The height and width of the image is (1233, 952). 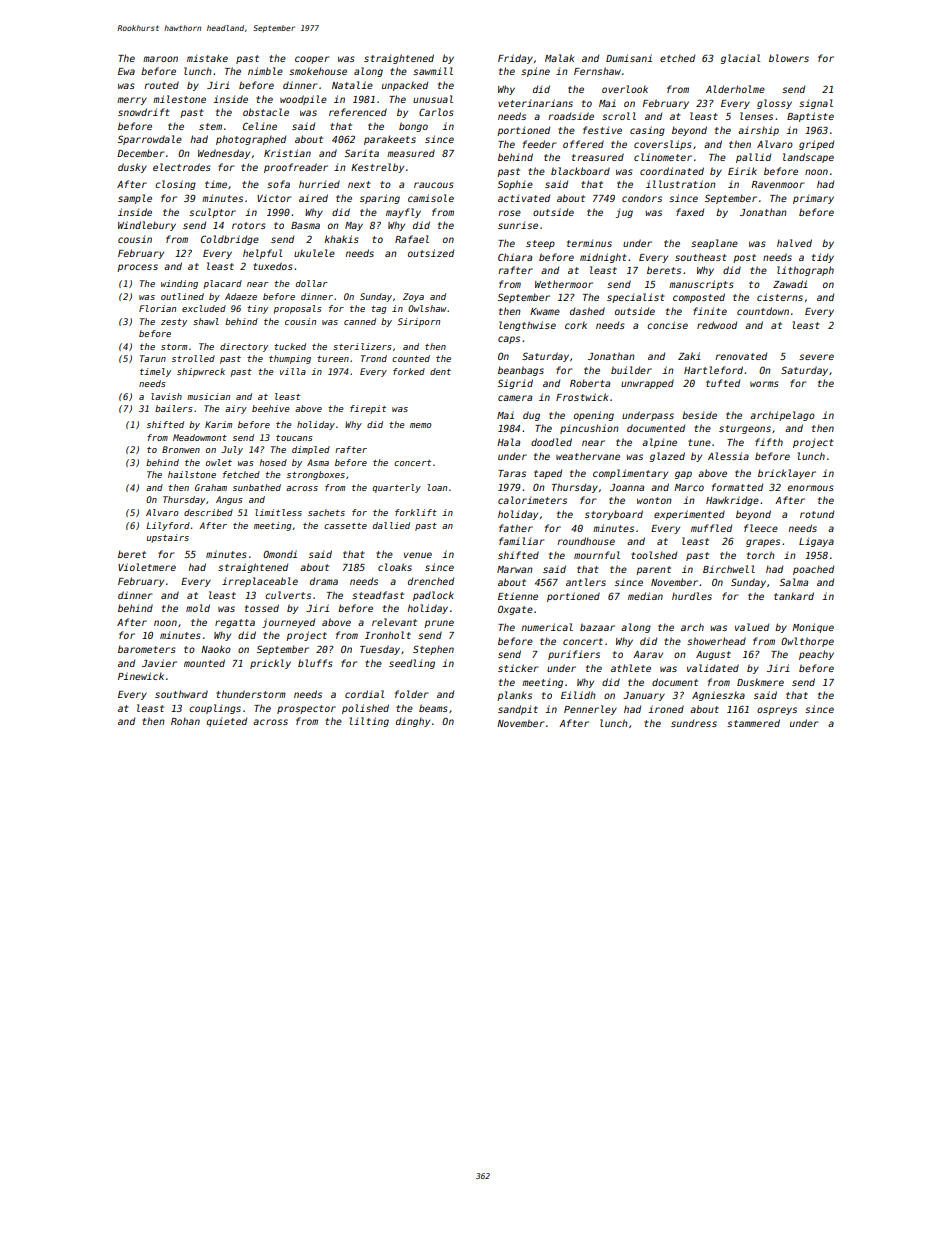 I want to click on seaplane, so click(x=714, y=244).
